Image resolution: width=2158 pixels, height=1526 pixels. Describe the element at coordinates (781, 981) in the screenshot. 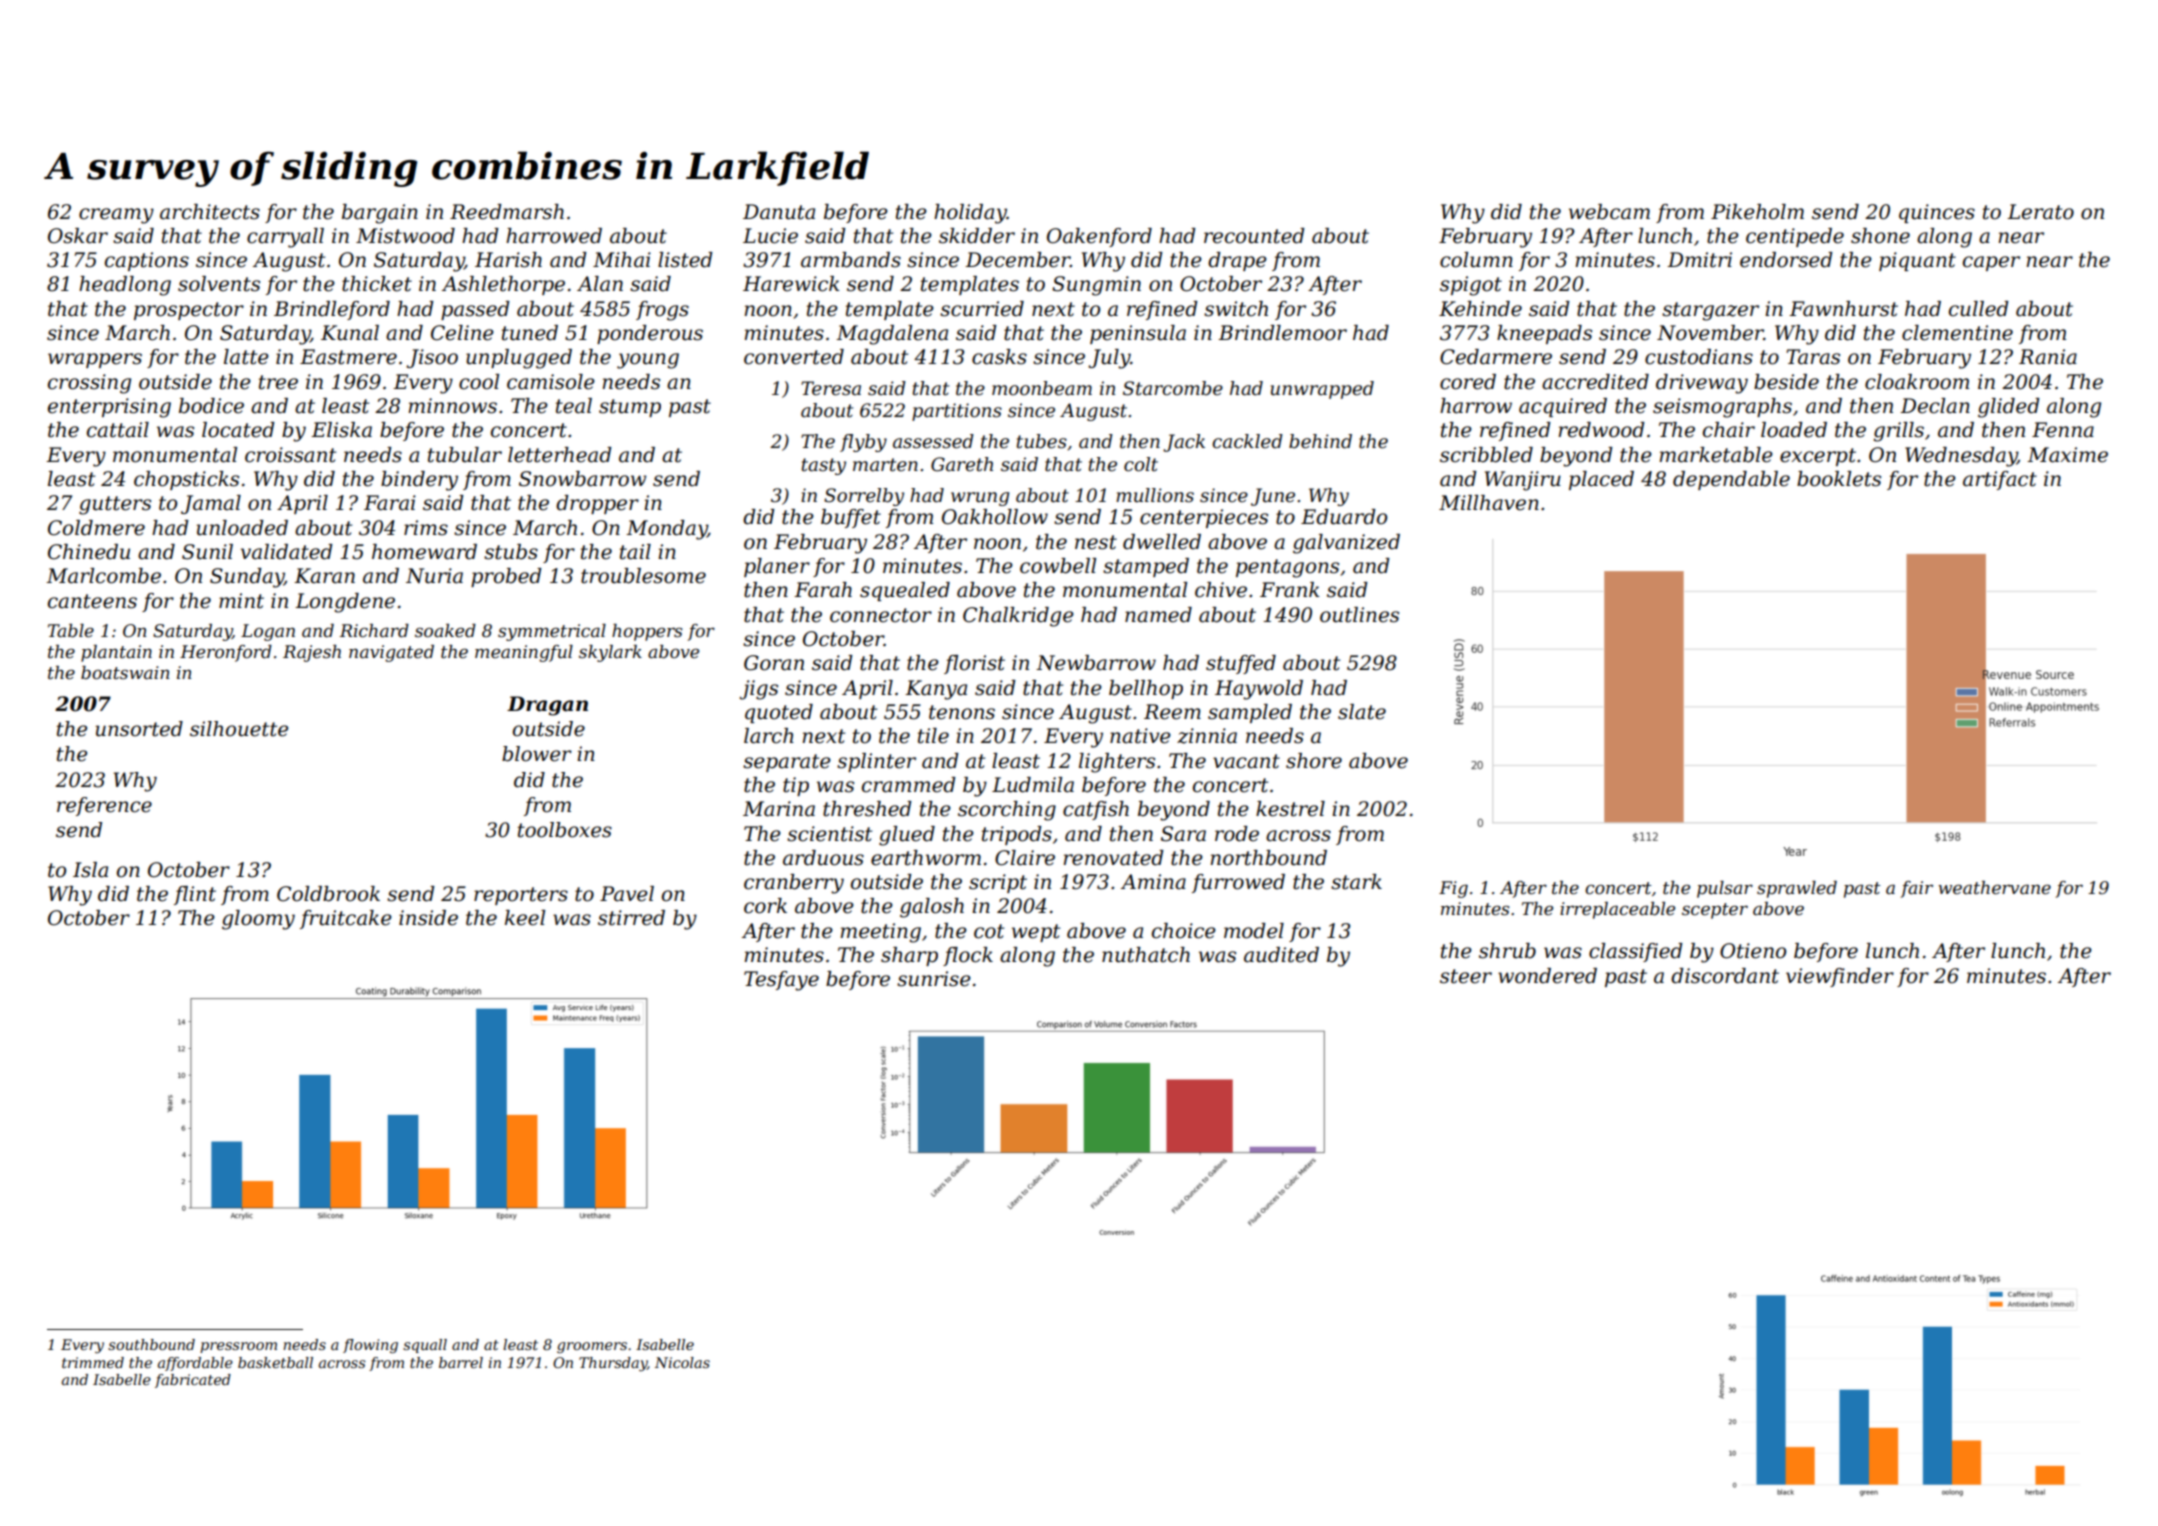

I see `Tesfaye` at that location.
